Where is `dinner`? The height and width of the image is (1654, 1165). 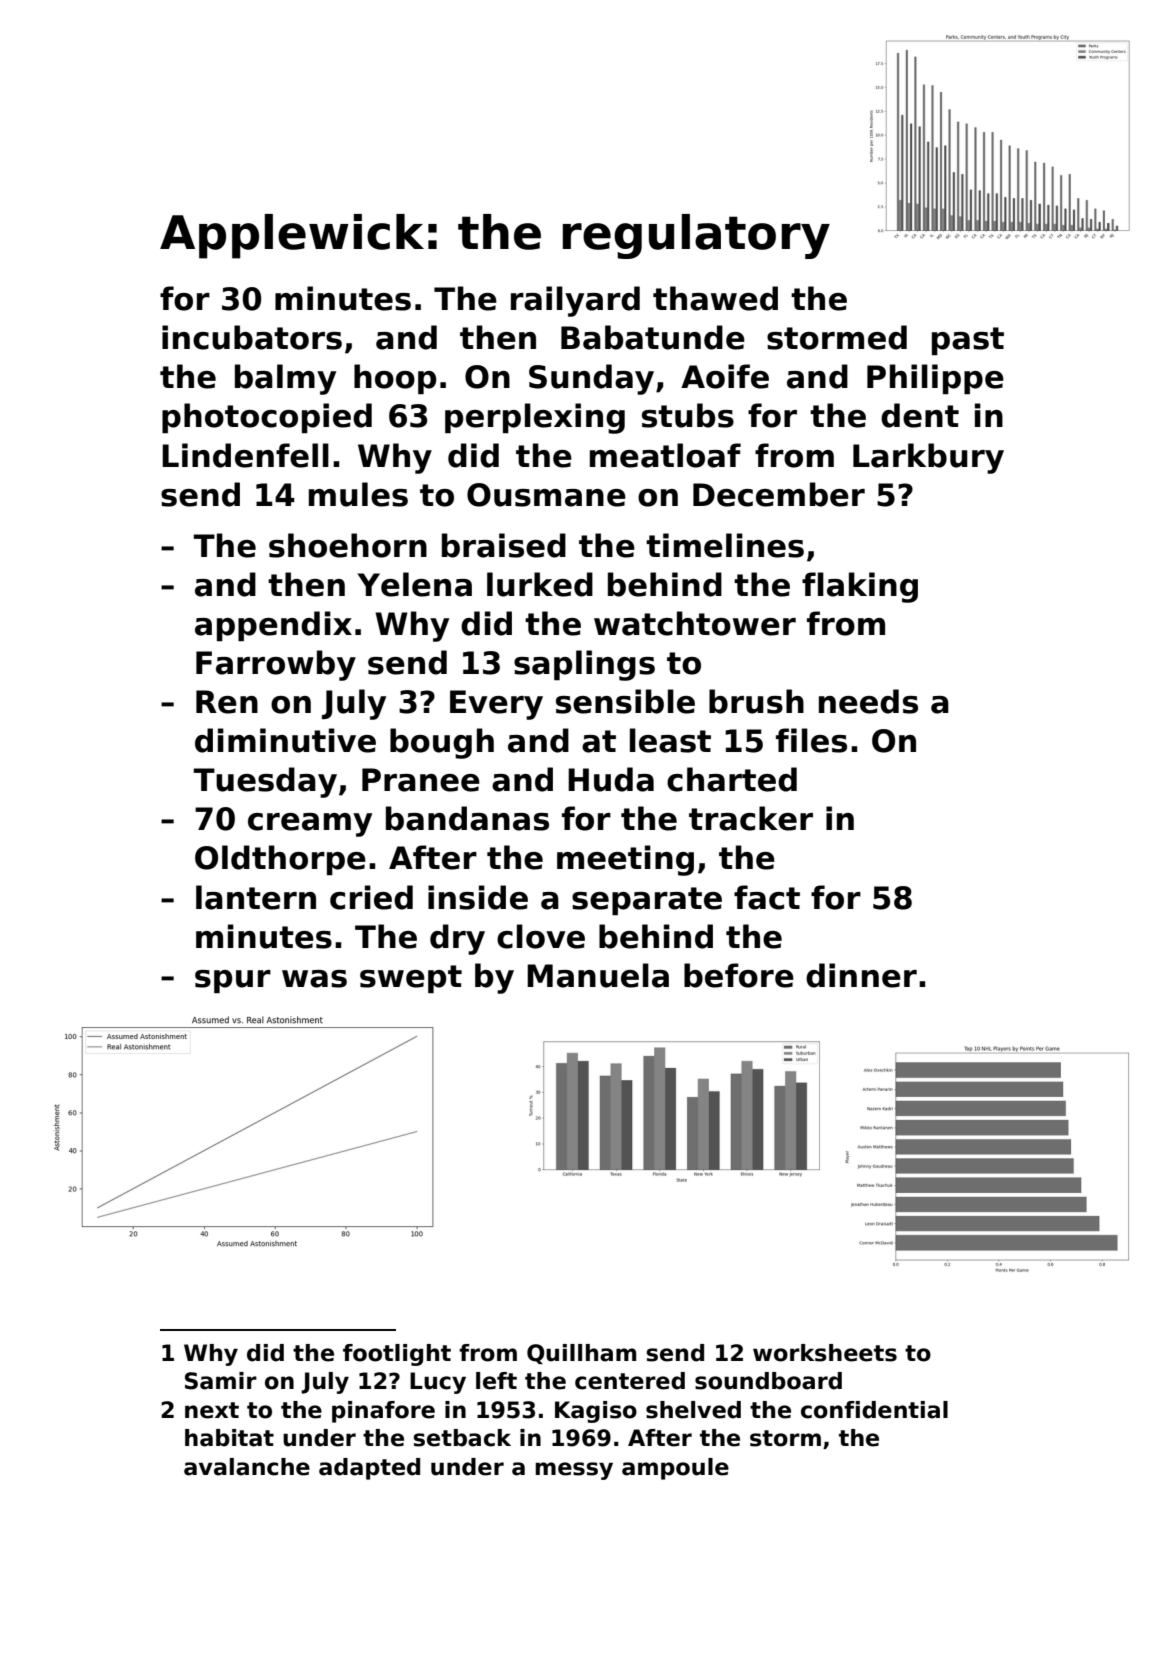
dinner is located at coordinates (861, 975).
